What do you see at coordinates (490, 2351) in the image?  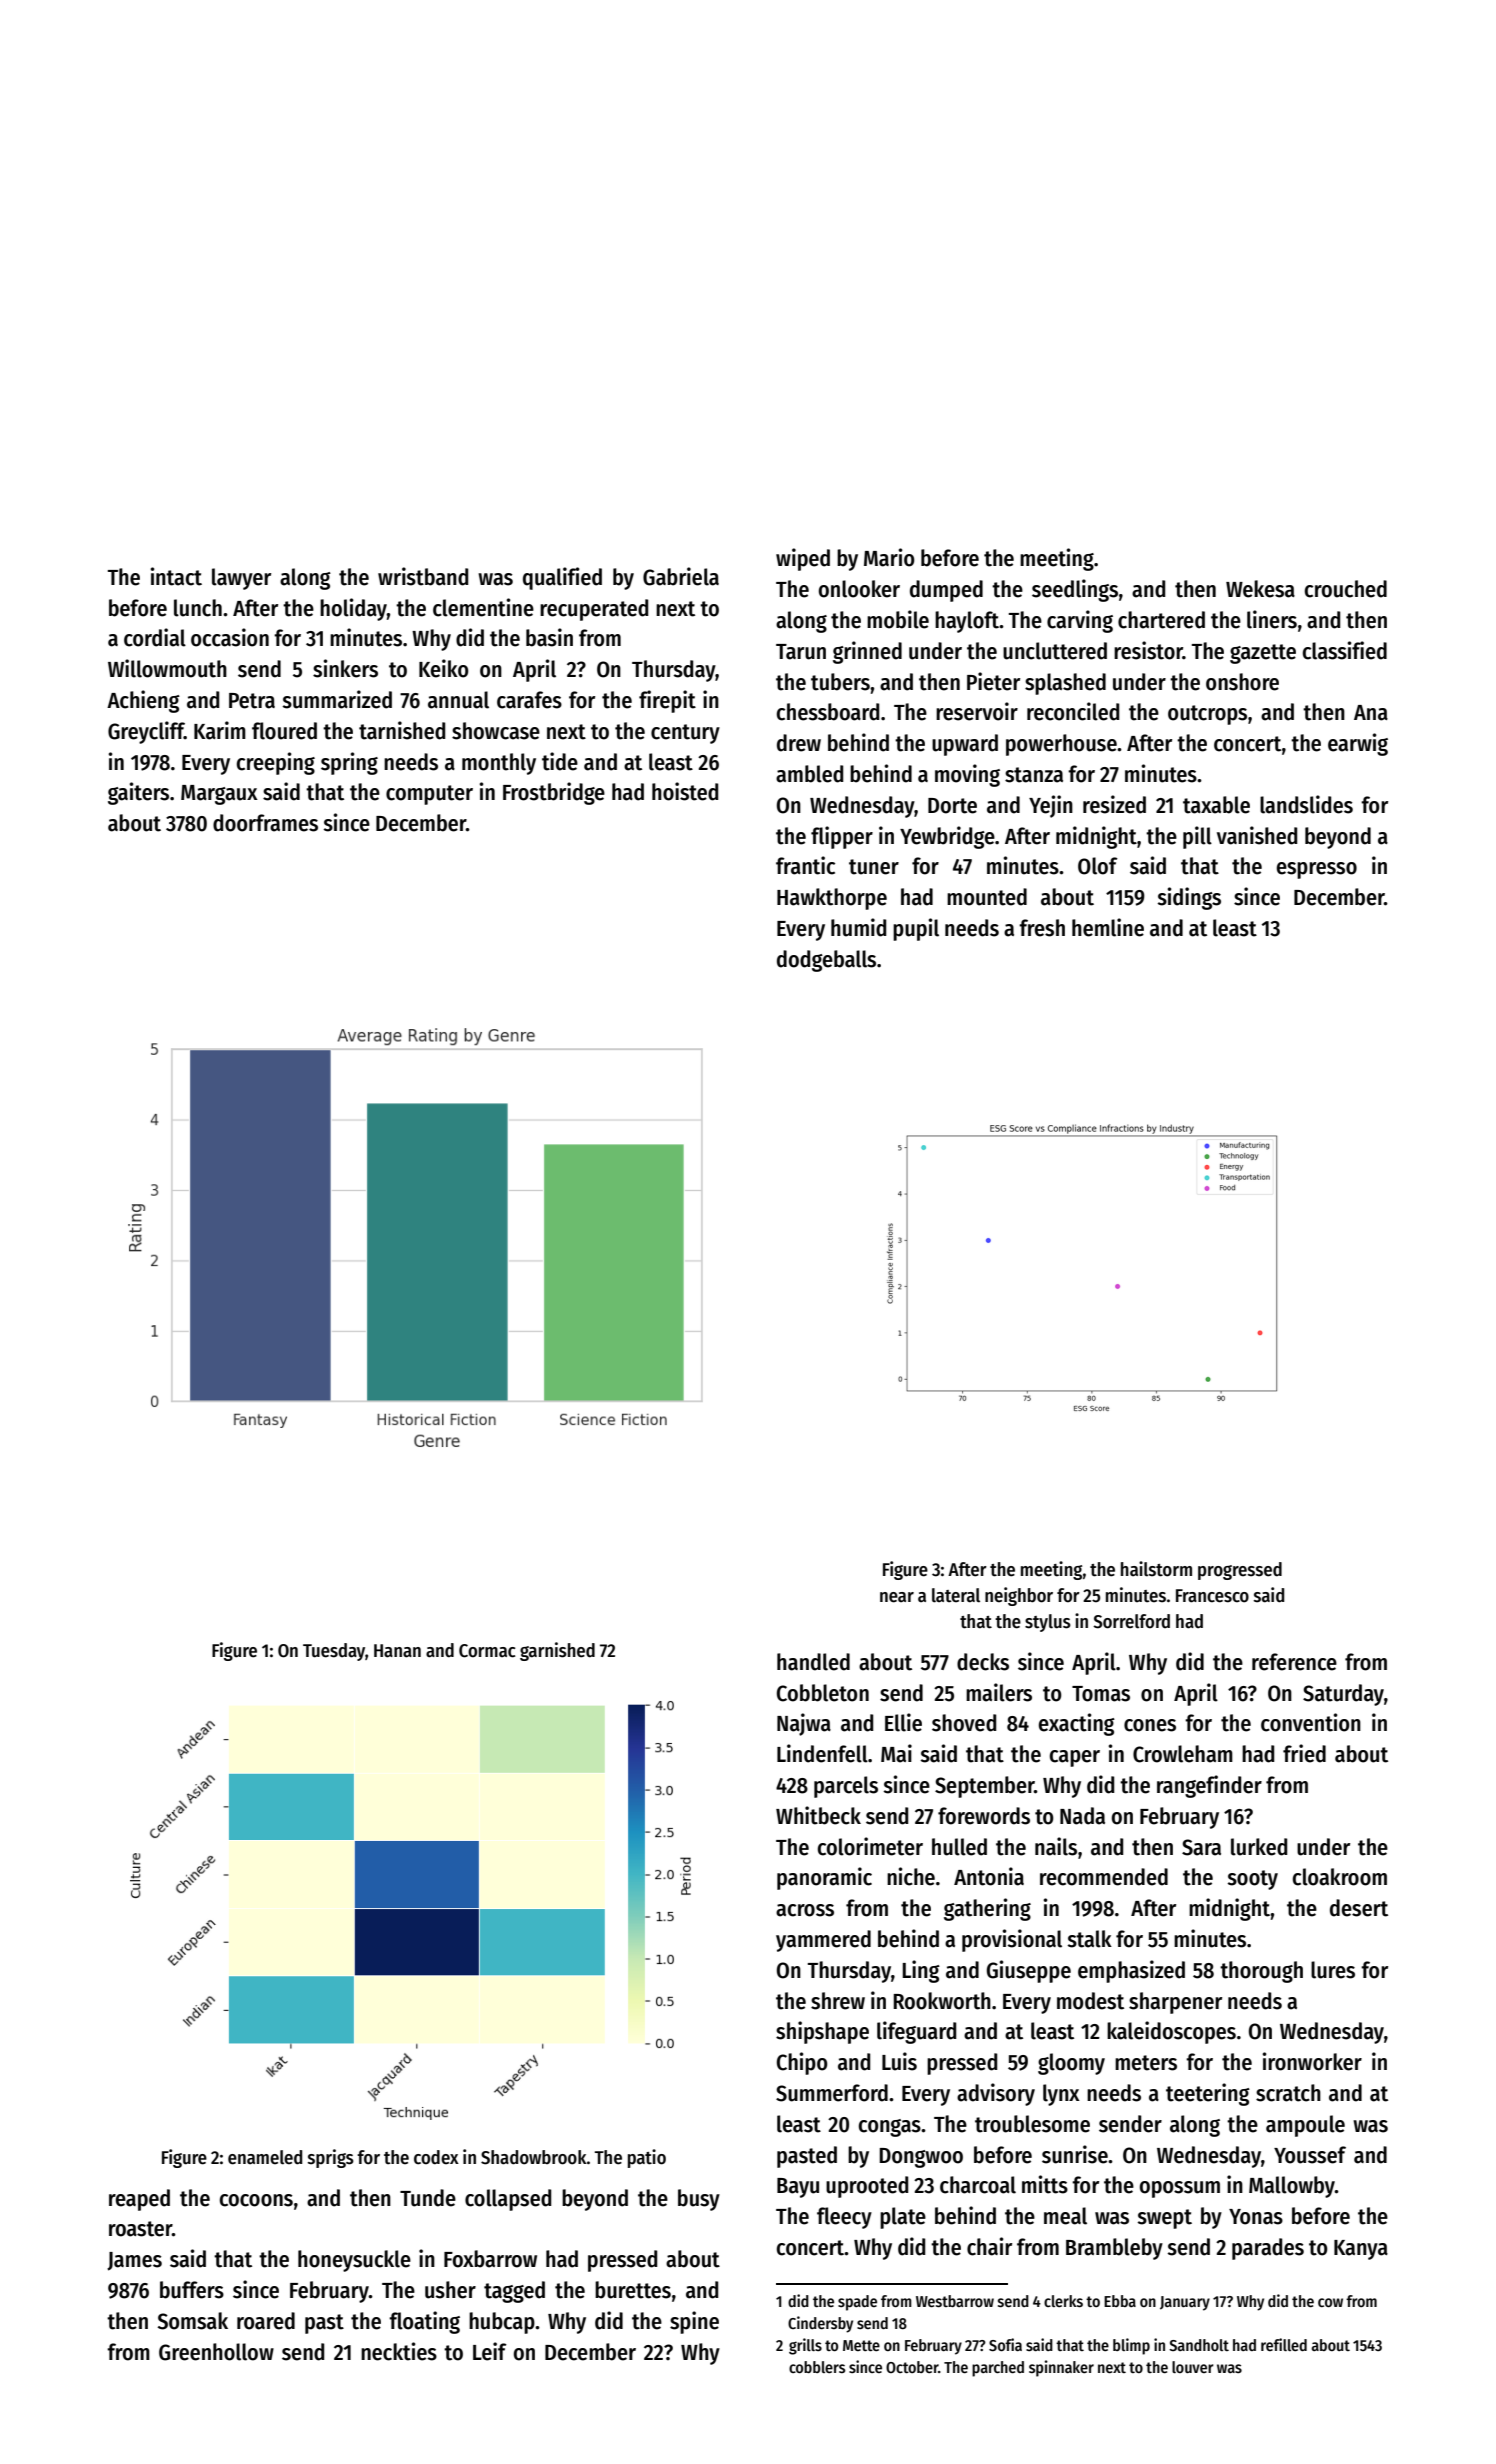 I see `Leif` at bounding box center [490, 2351].
